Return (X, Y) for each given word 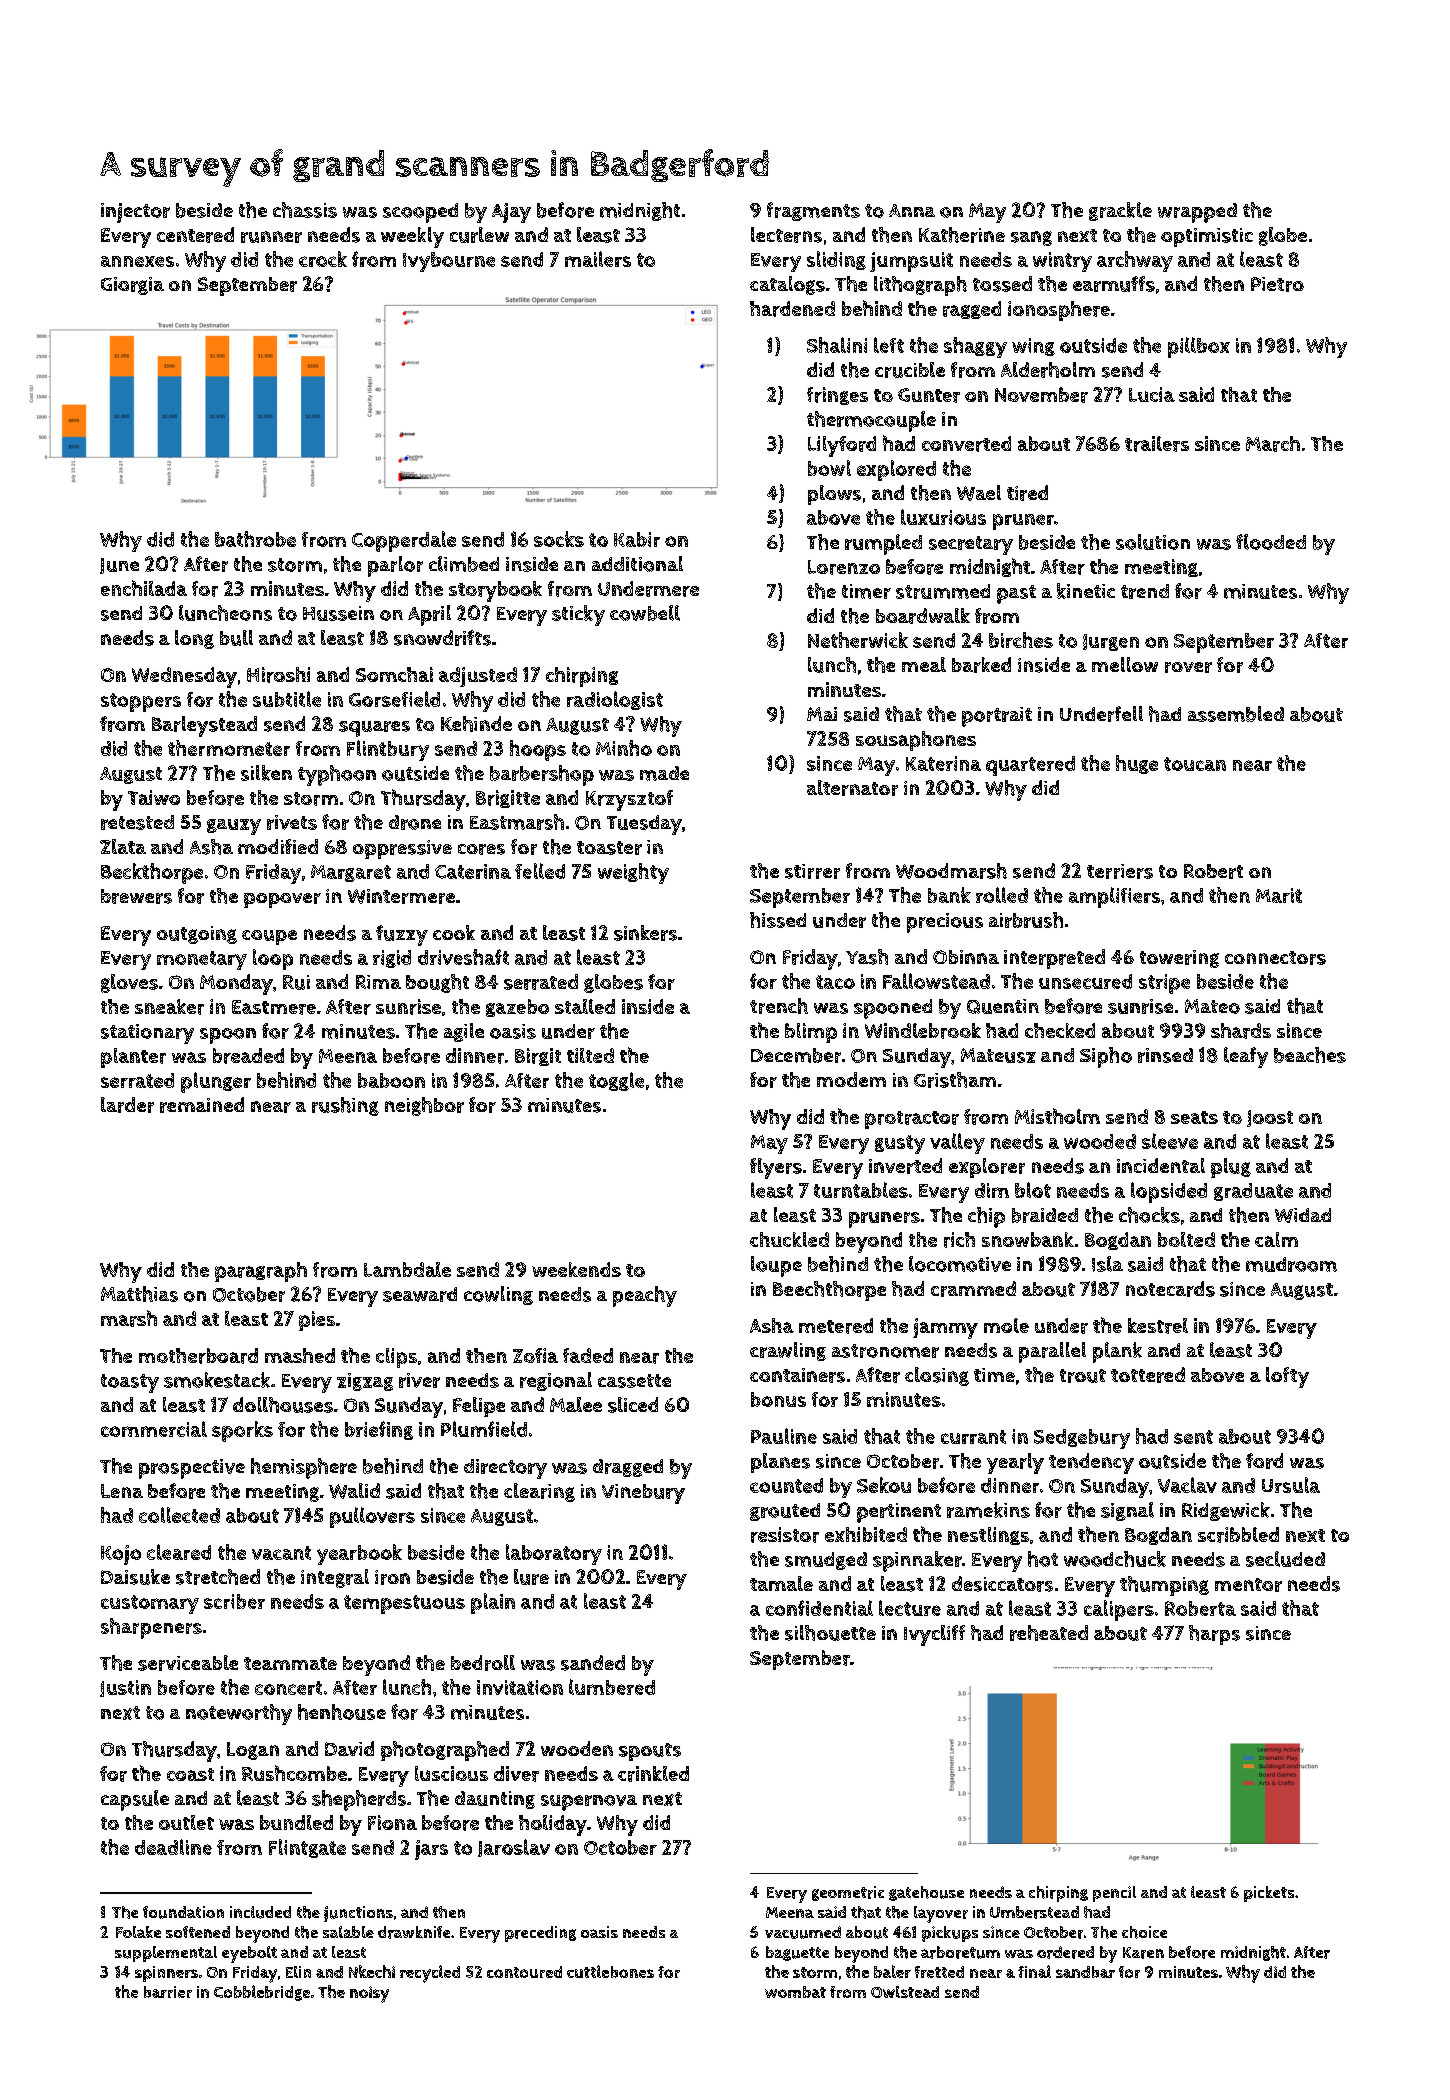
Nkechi (372, 1971)
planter (133, 1058)
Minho (624, 748)
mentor (1248, 1585)
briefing (379, 1430)
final (1034, 1971)
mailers (598, 259)
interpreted (1054, 959)
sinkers (645, 933)
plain (493, 1603)
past (1016, 594)
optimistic (1207, 237)
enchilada (144, 588)
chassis (305, 210)
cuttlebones (610, 1971)
